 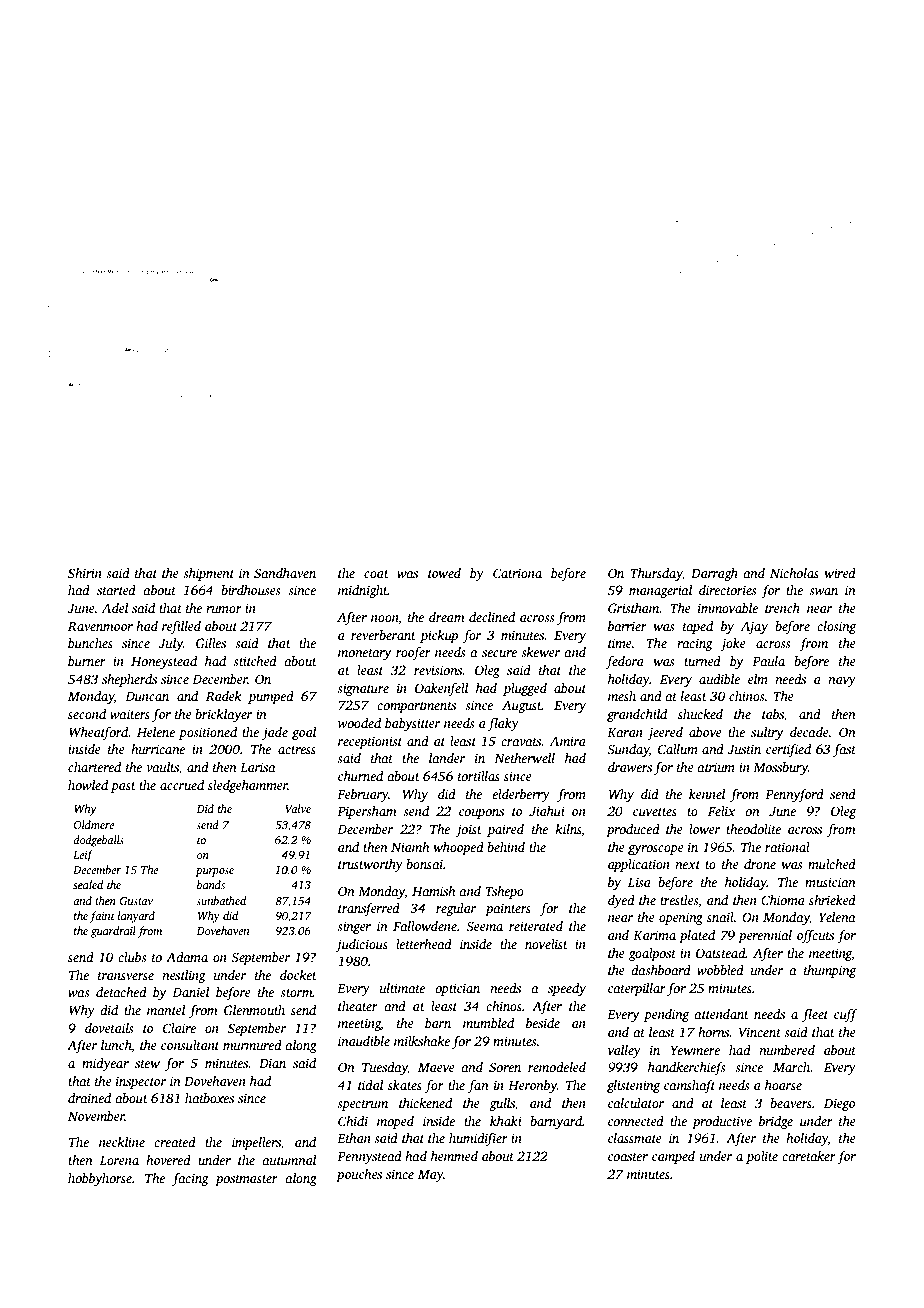 I want to click on dovetails, so click(x=109, y=1028).
